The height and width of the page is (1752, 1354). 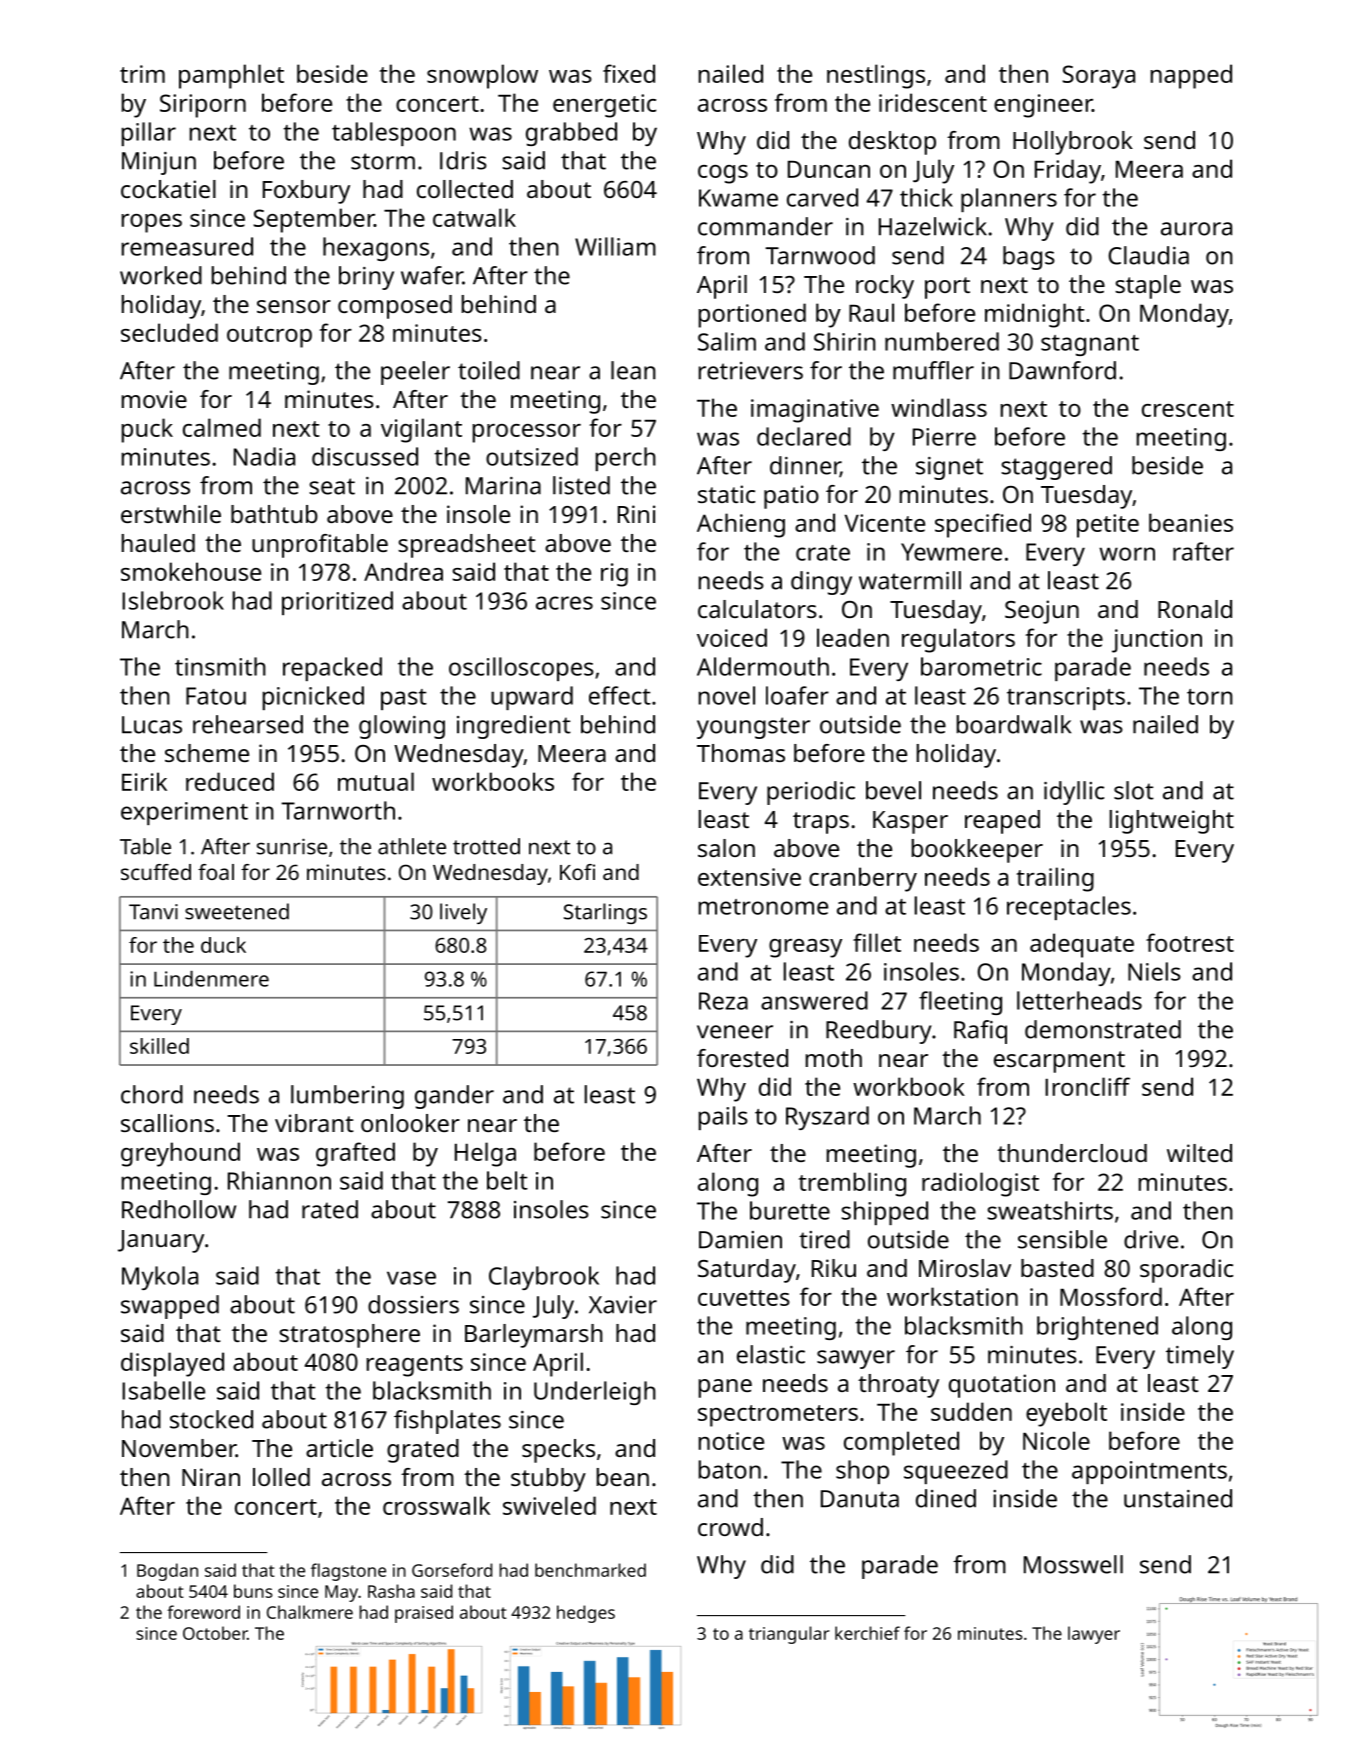 What do you see at coordinates (1191, 76) in the page?
I see `napped` at bounding box center [1191, 76].
